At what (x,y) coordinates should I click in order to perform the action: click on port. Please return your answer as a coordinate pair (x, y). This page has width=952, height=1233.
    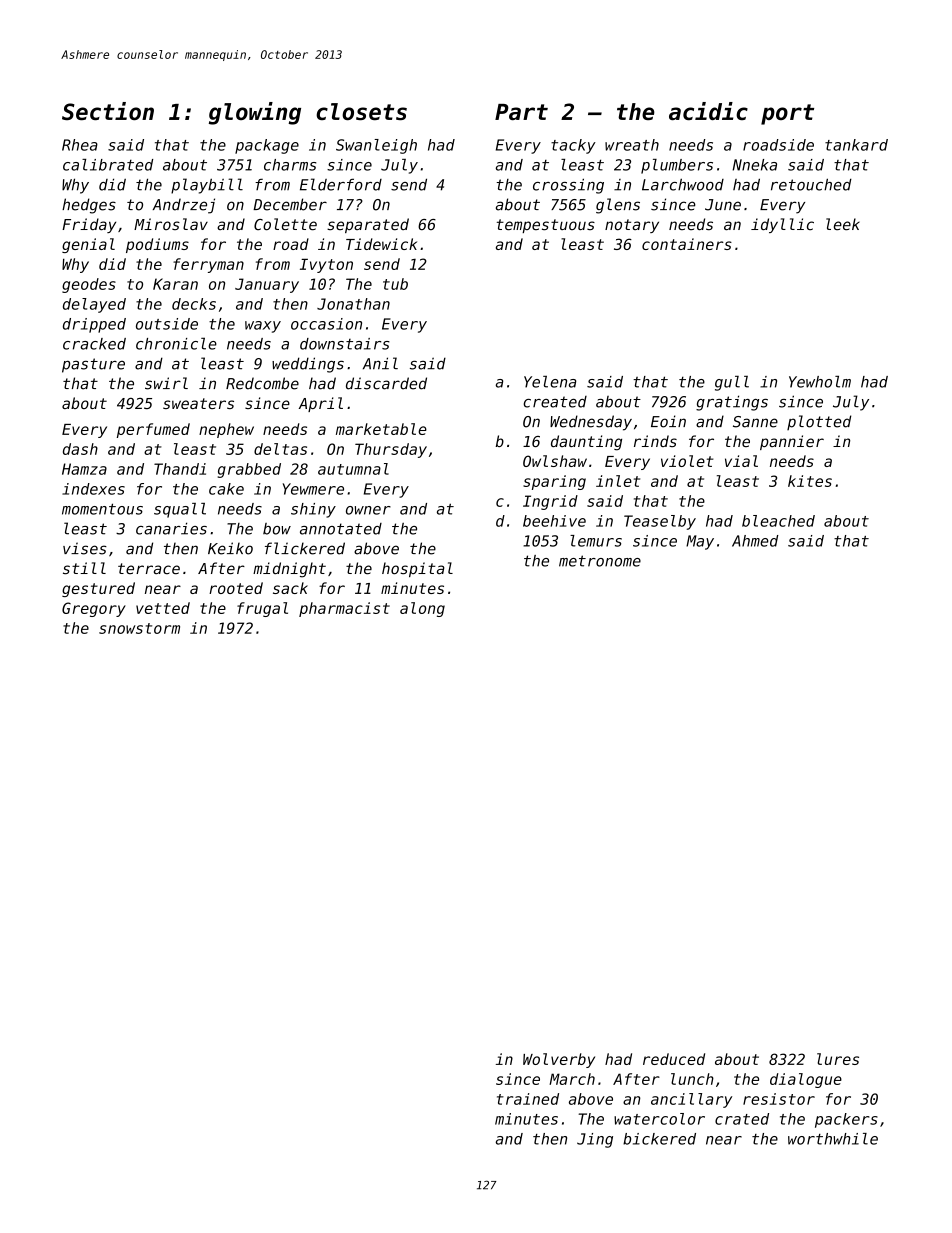
    Looking at the image, I should click on (787, 114).
